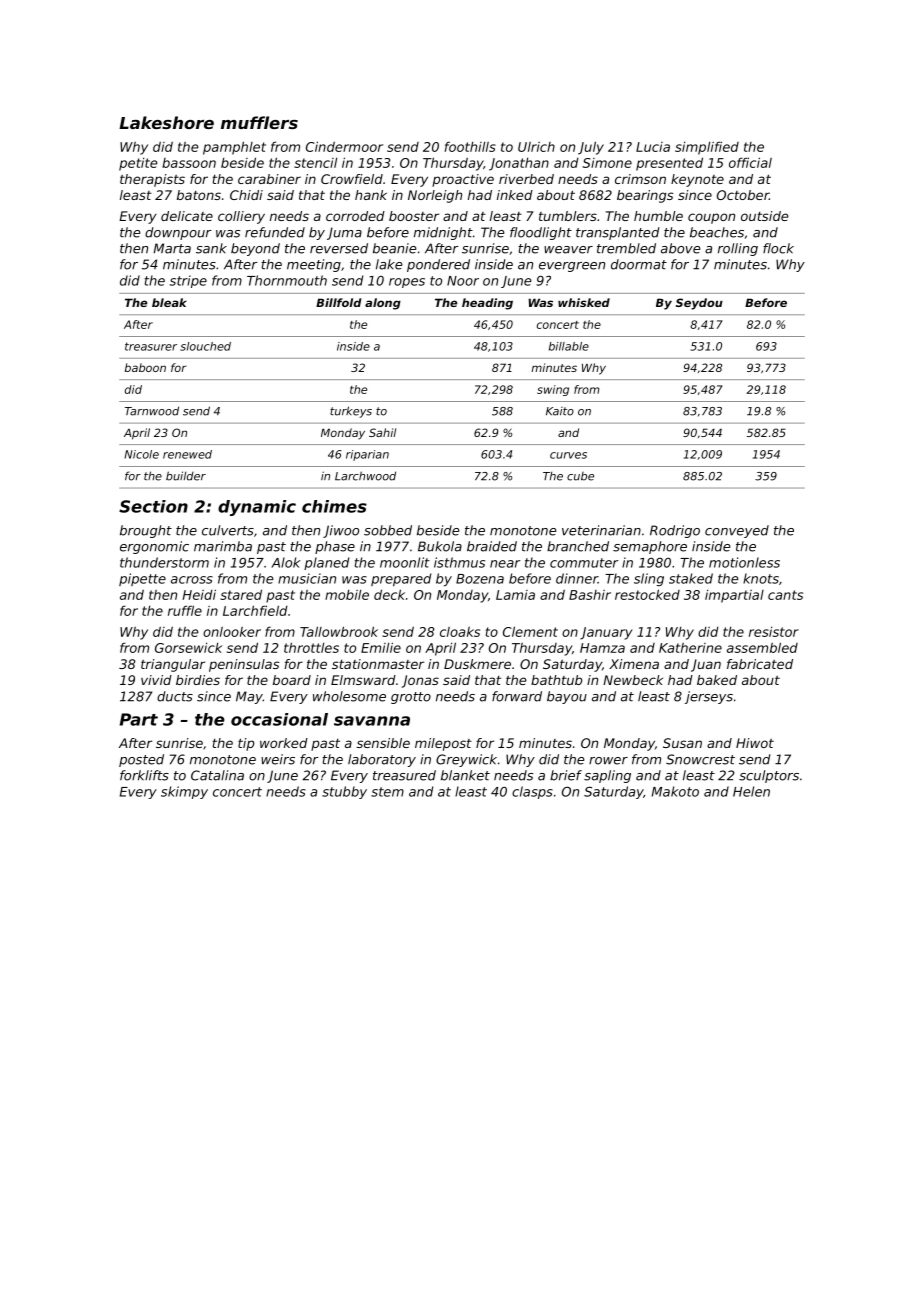 The width and height of the screenshot is (924, 1308). What do you see at coordinates (699, 304) in the screenshot?
I see `Seydou` at bounding box center [699, 304].
